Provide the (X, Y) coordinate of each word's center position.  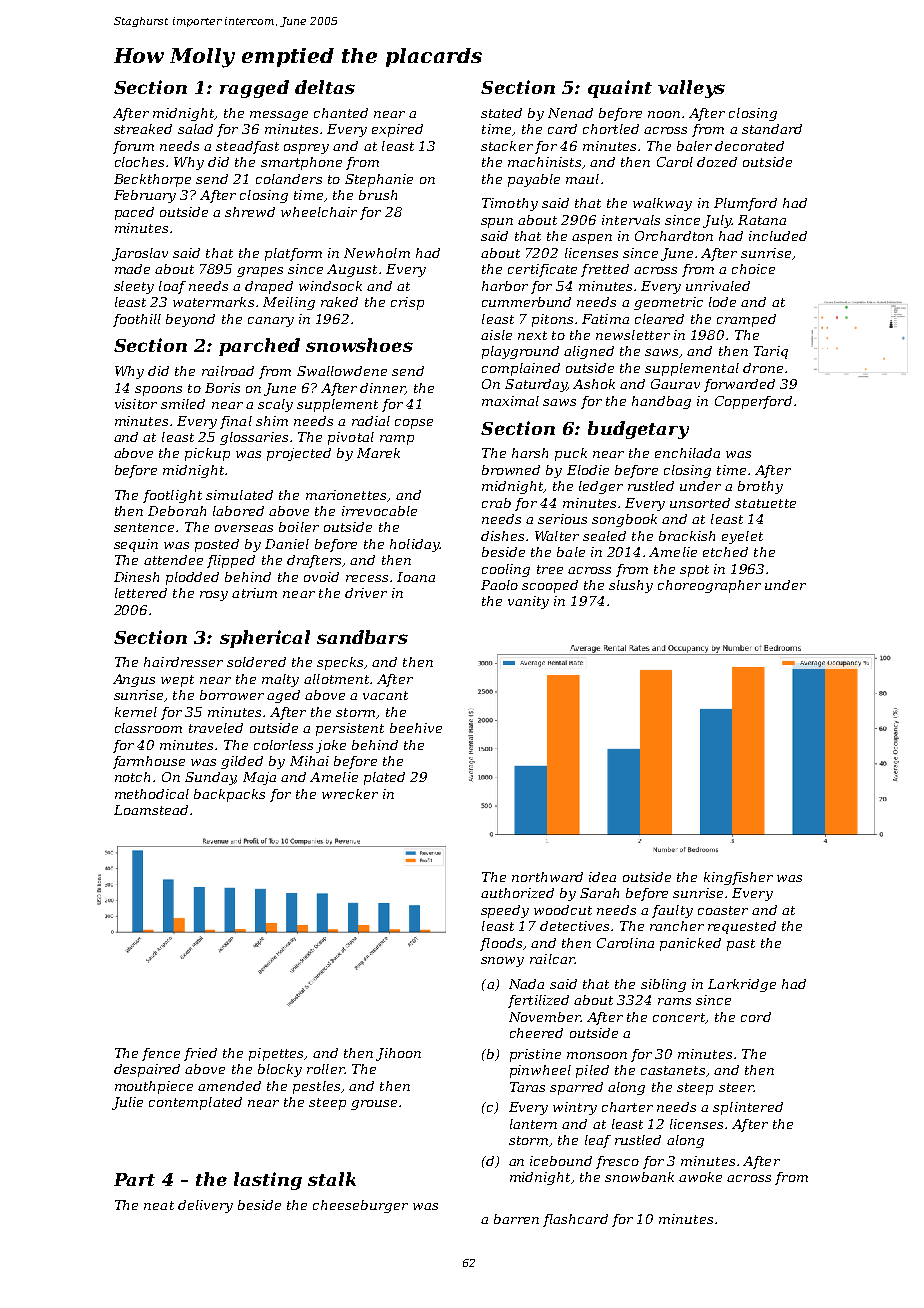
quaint (620, 89)
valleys (691, 89)
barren (516, 1219)
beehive (416, 728)
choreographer (709, 586)
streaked (143, 129)
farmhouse (149, 762)
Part (134, 1179)
